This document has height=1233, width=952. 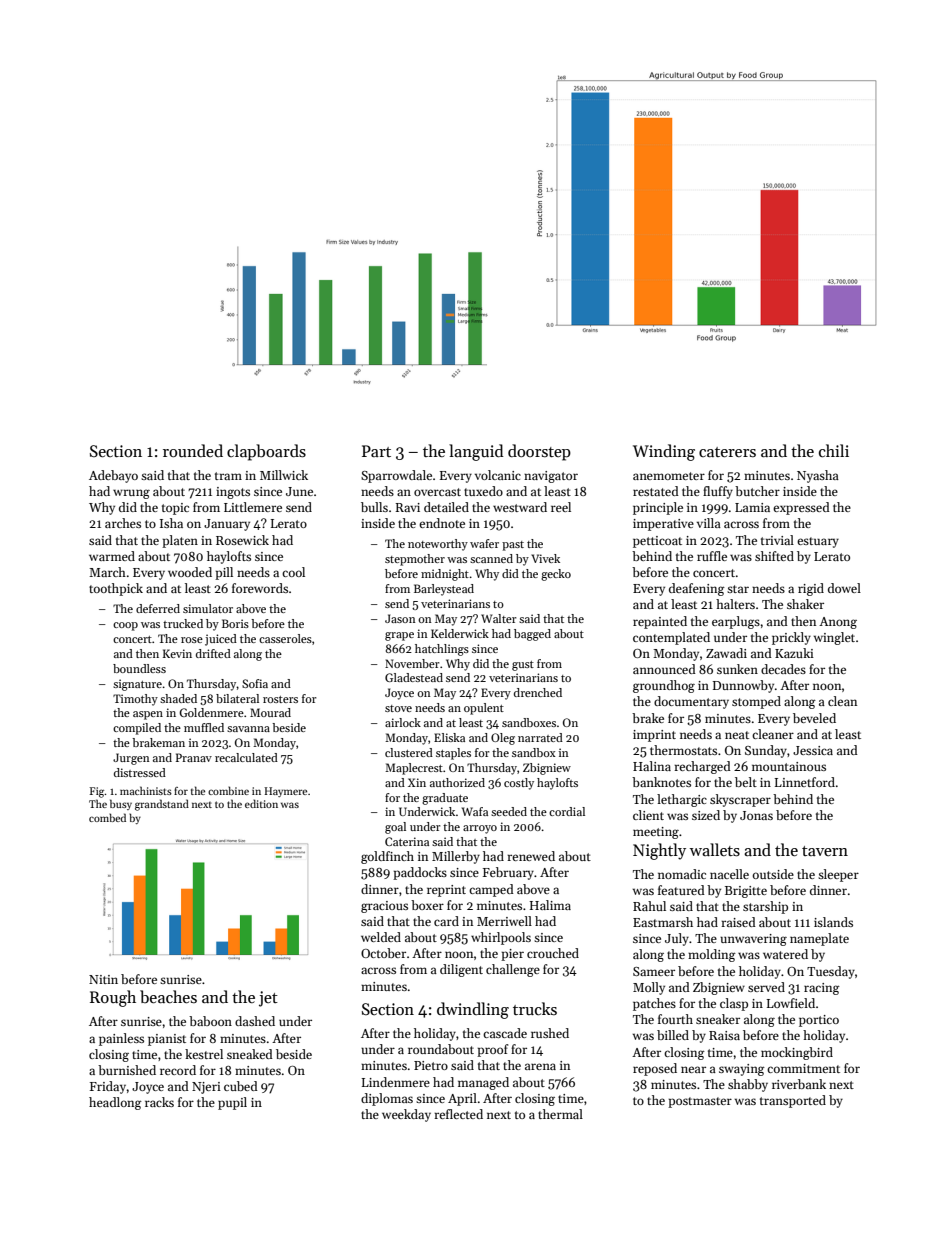 What do you see at coordinates (818, 542) in the document?
I see `estuary` at bounding box center [818, 542].
